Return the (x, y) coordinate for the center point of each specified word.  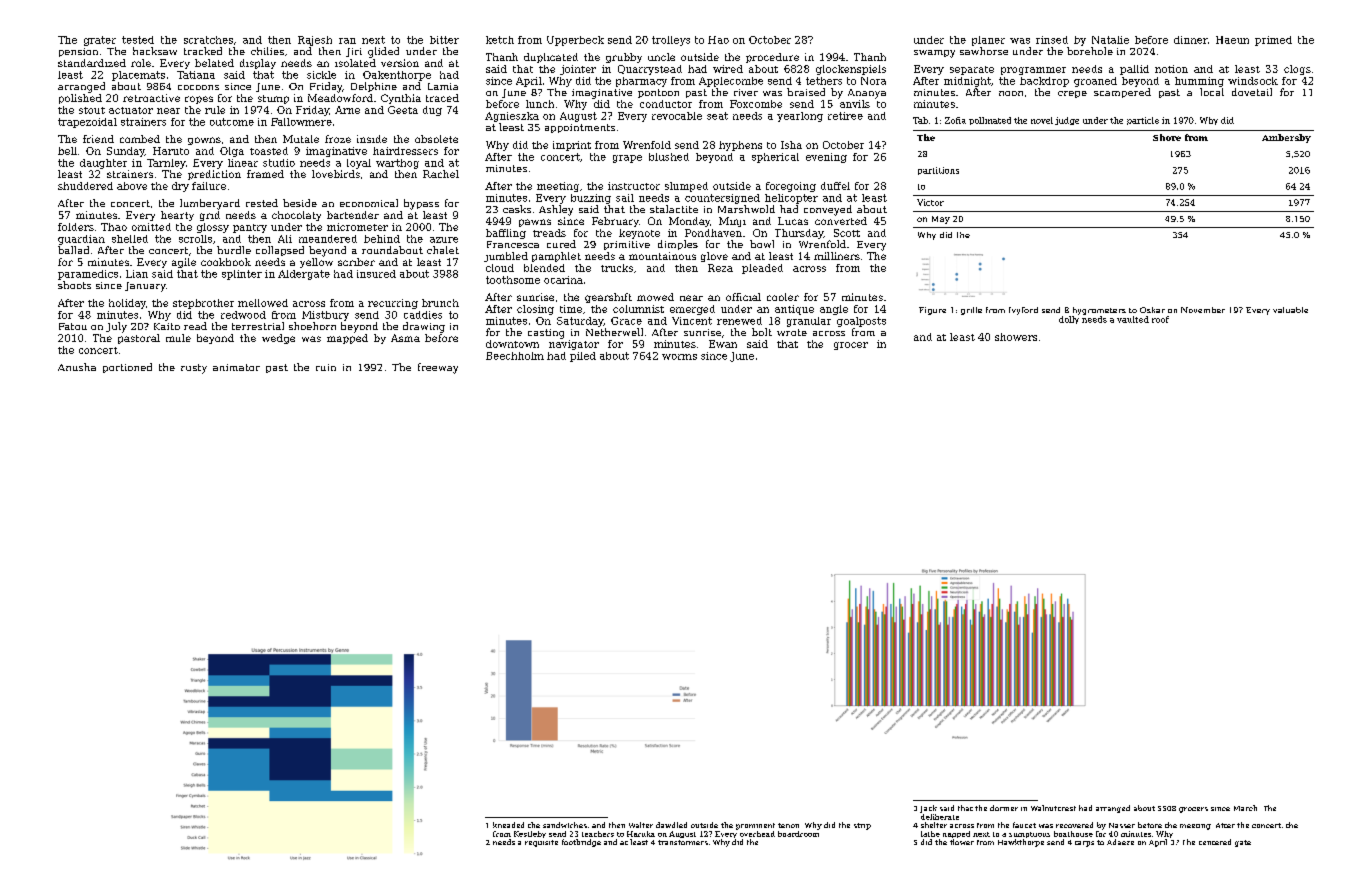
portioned (127, 368)
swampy (934, 54)
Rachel (441, 174)
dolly (1069, 320)
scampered (1122, 93)
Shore (1167, 137)
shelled (130, 239)
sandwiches (565, 825)
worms (679, 357)
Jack (928, 809)
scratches (208, 40)
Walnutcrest (1053, 808)
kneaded (508, 825)
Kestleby (530, 834)
